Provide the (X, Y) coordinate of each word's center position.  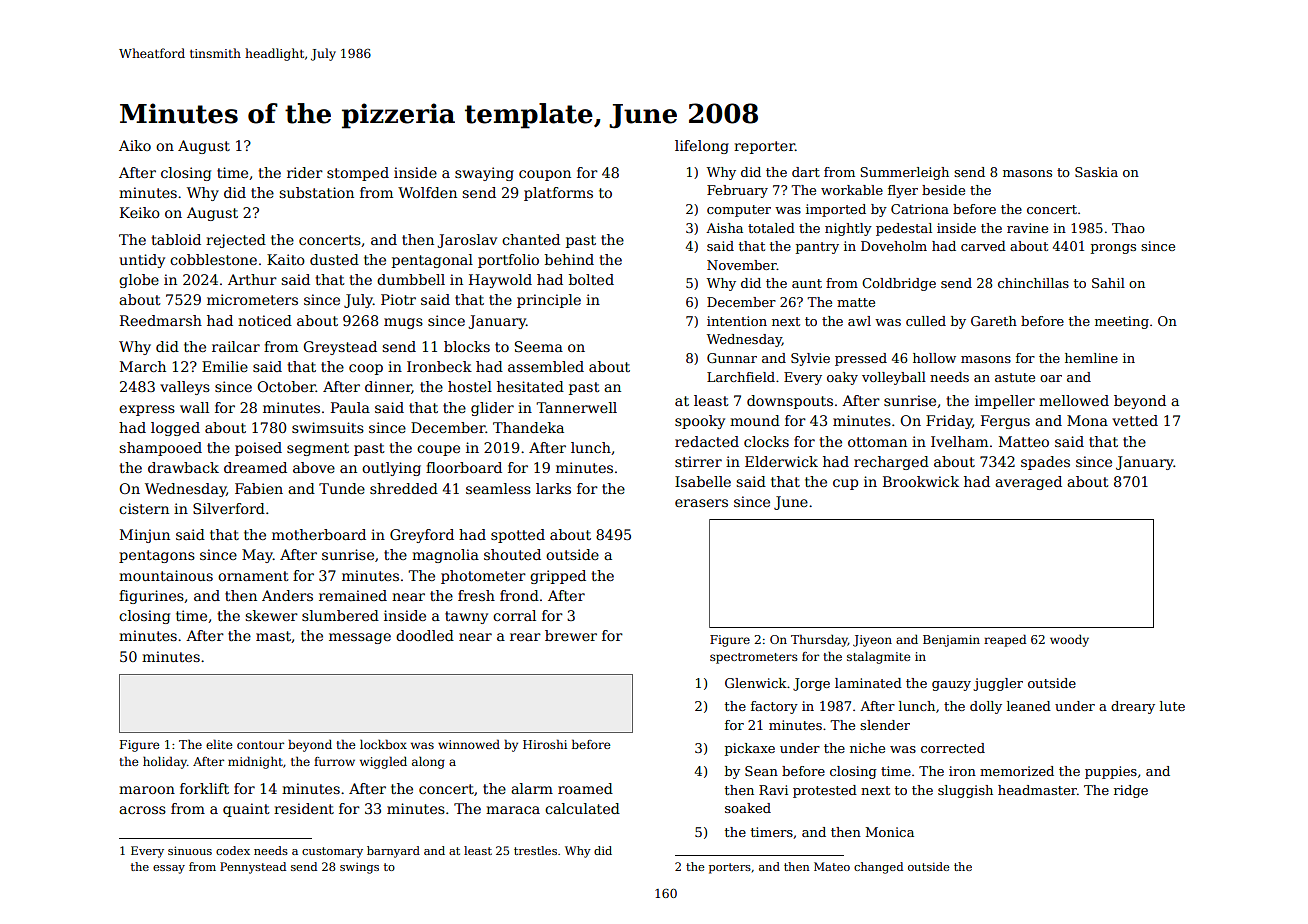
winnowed (469, 744)
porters (730, 868)
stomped (358, 174)
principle (549, 301)
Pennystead (253, 868)
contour (260, 745)
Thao (1128, 228)
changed (878, 868)
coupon (545, 175)
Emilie (225, 366)
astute (1015, 377)
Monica (890, 832)
